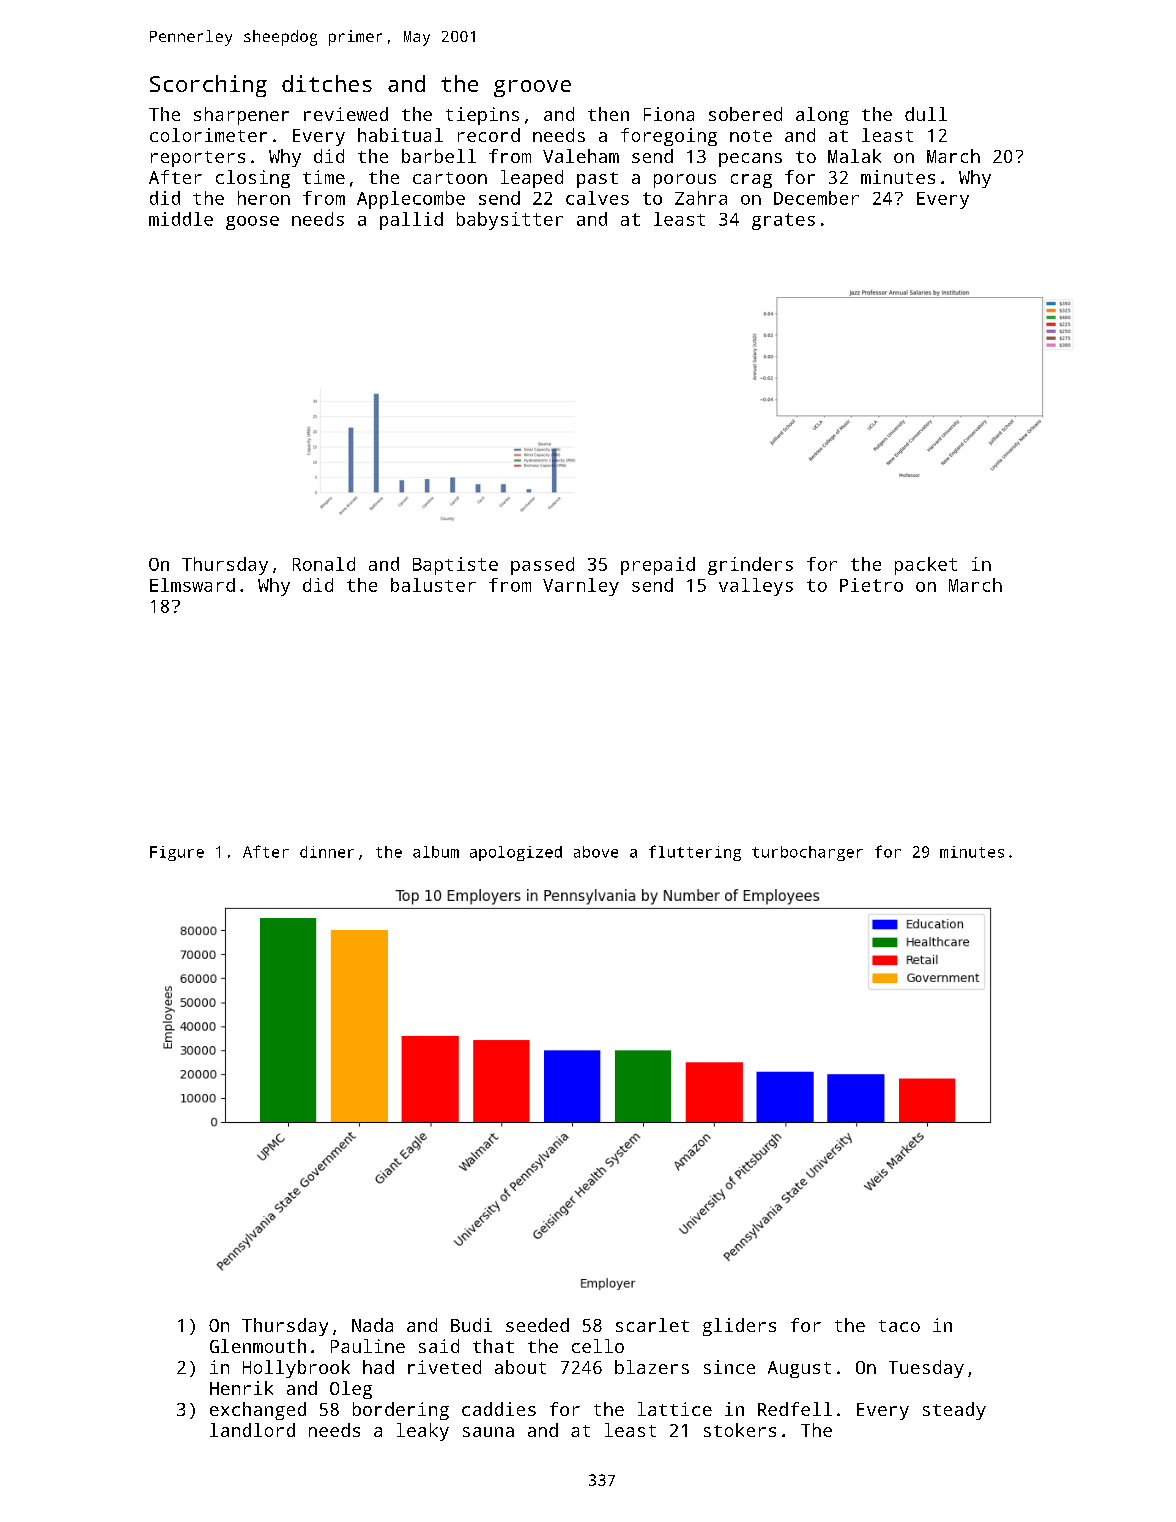  What do you see at coordinates (455, 566) in the image?
I see `Baptiste` at bounding box center [455, 566].
